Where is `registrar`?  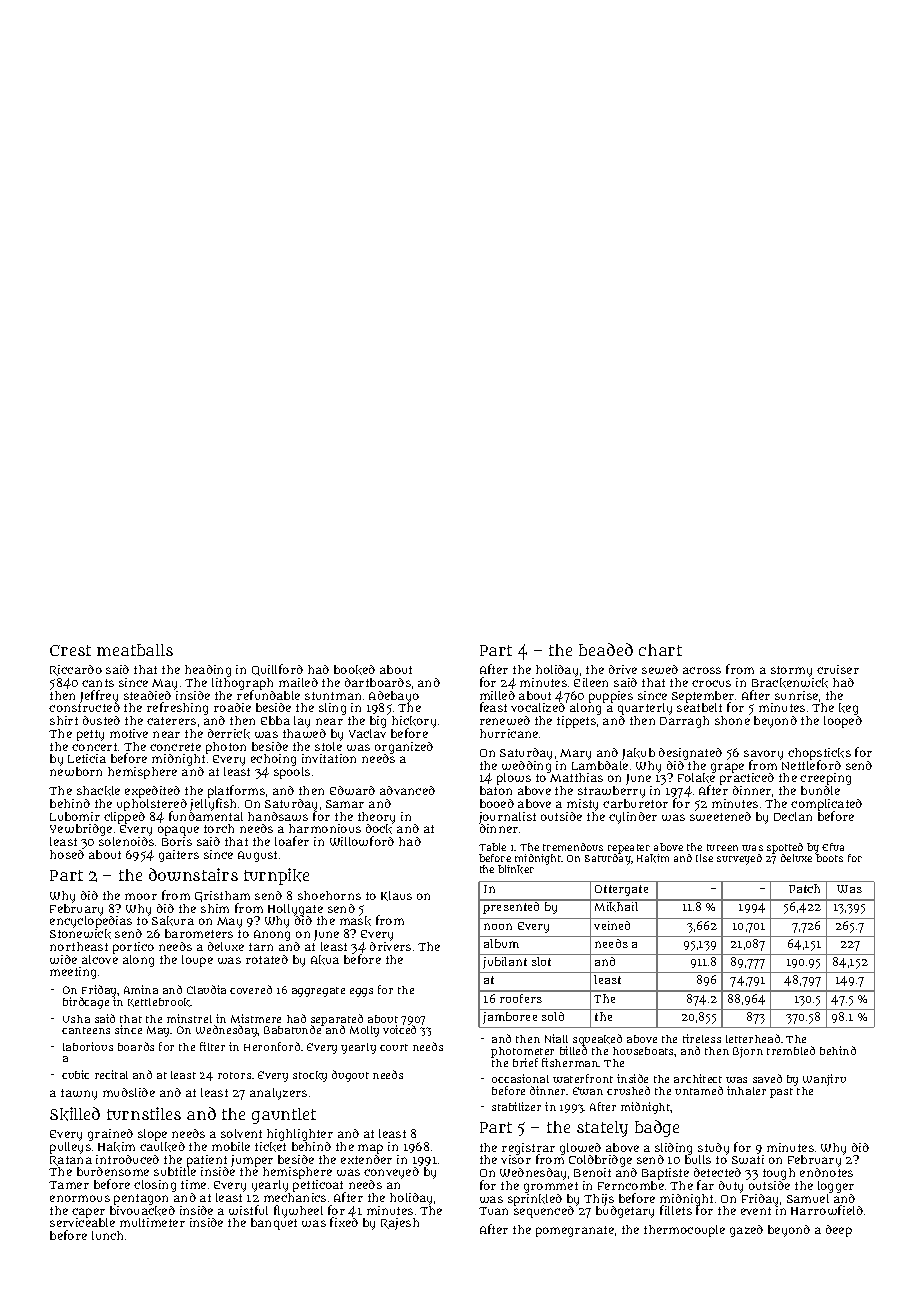 registrar is located at coordinates (528, 1149).
